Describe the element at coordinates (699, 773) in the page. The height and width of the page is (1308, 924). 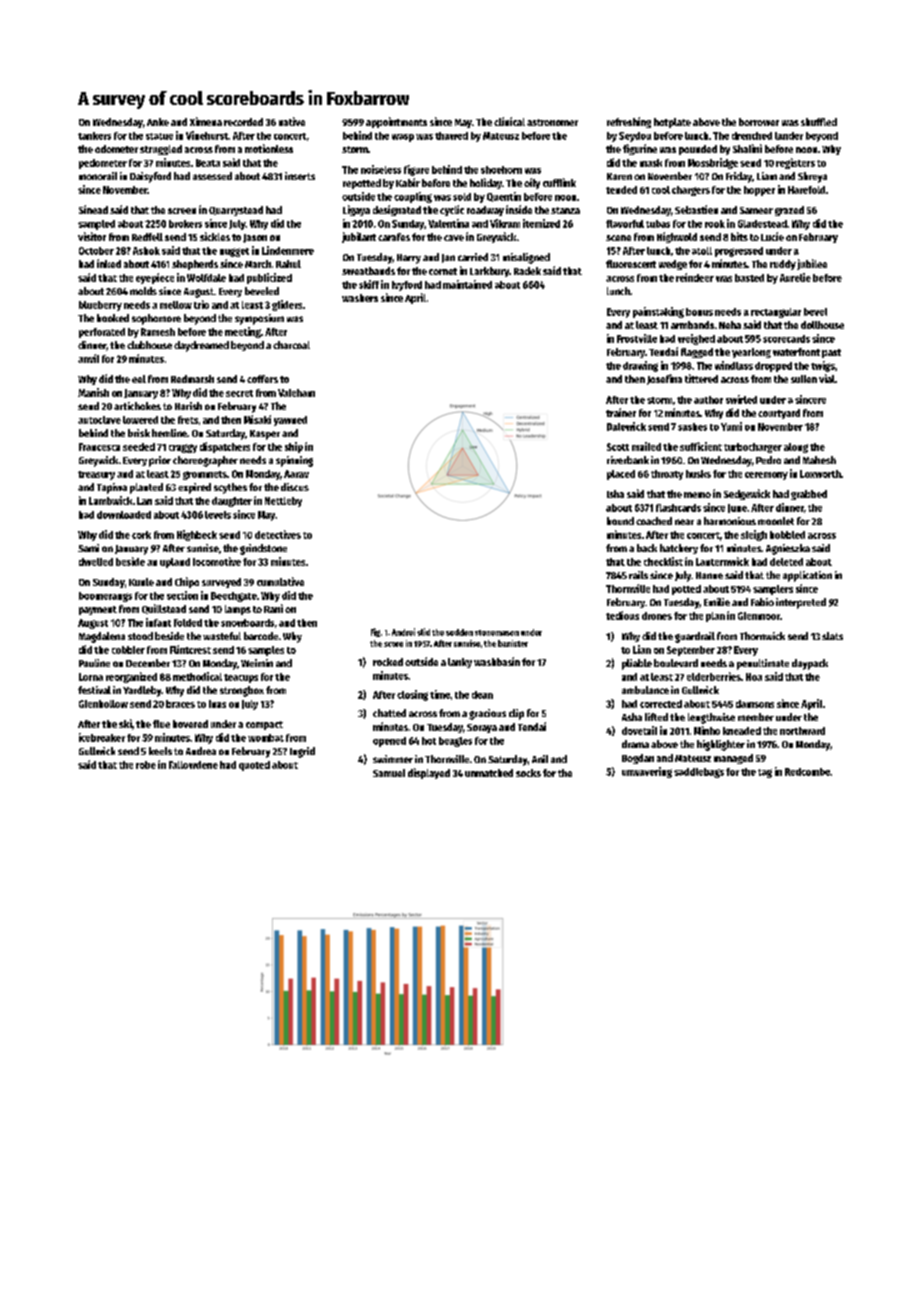
I see `saddlebags` at that location.
